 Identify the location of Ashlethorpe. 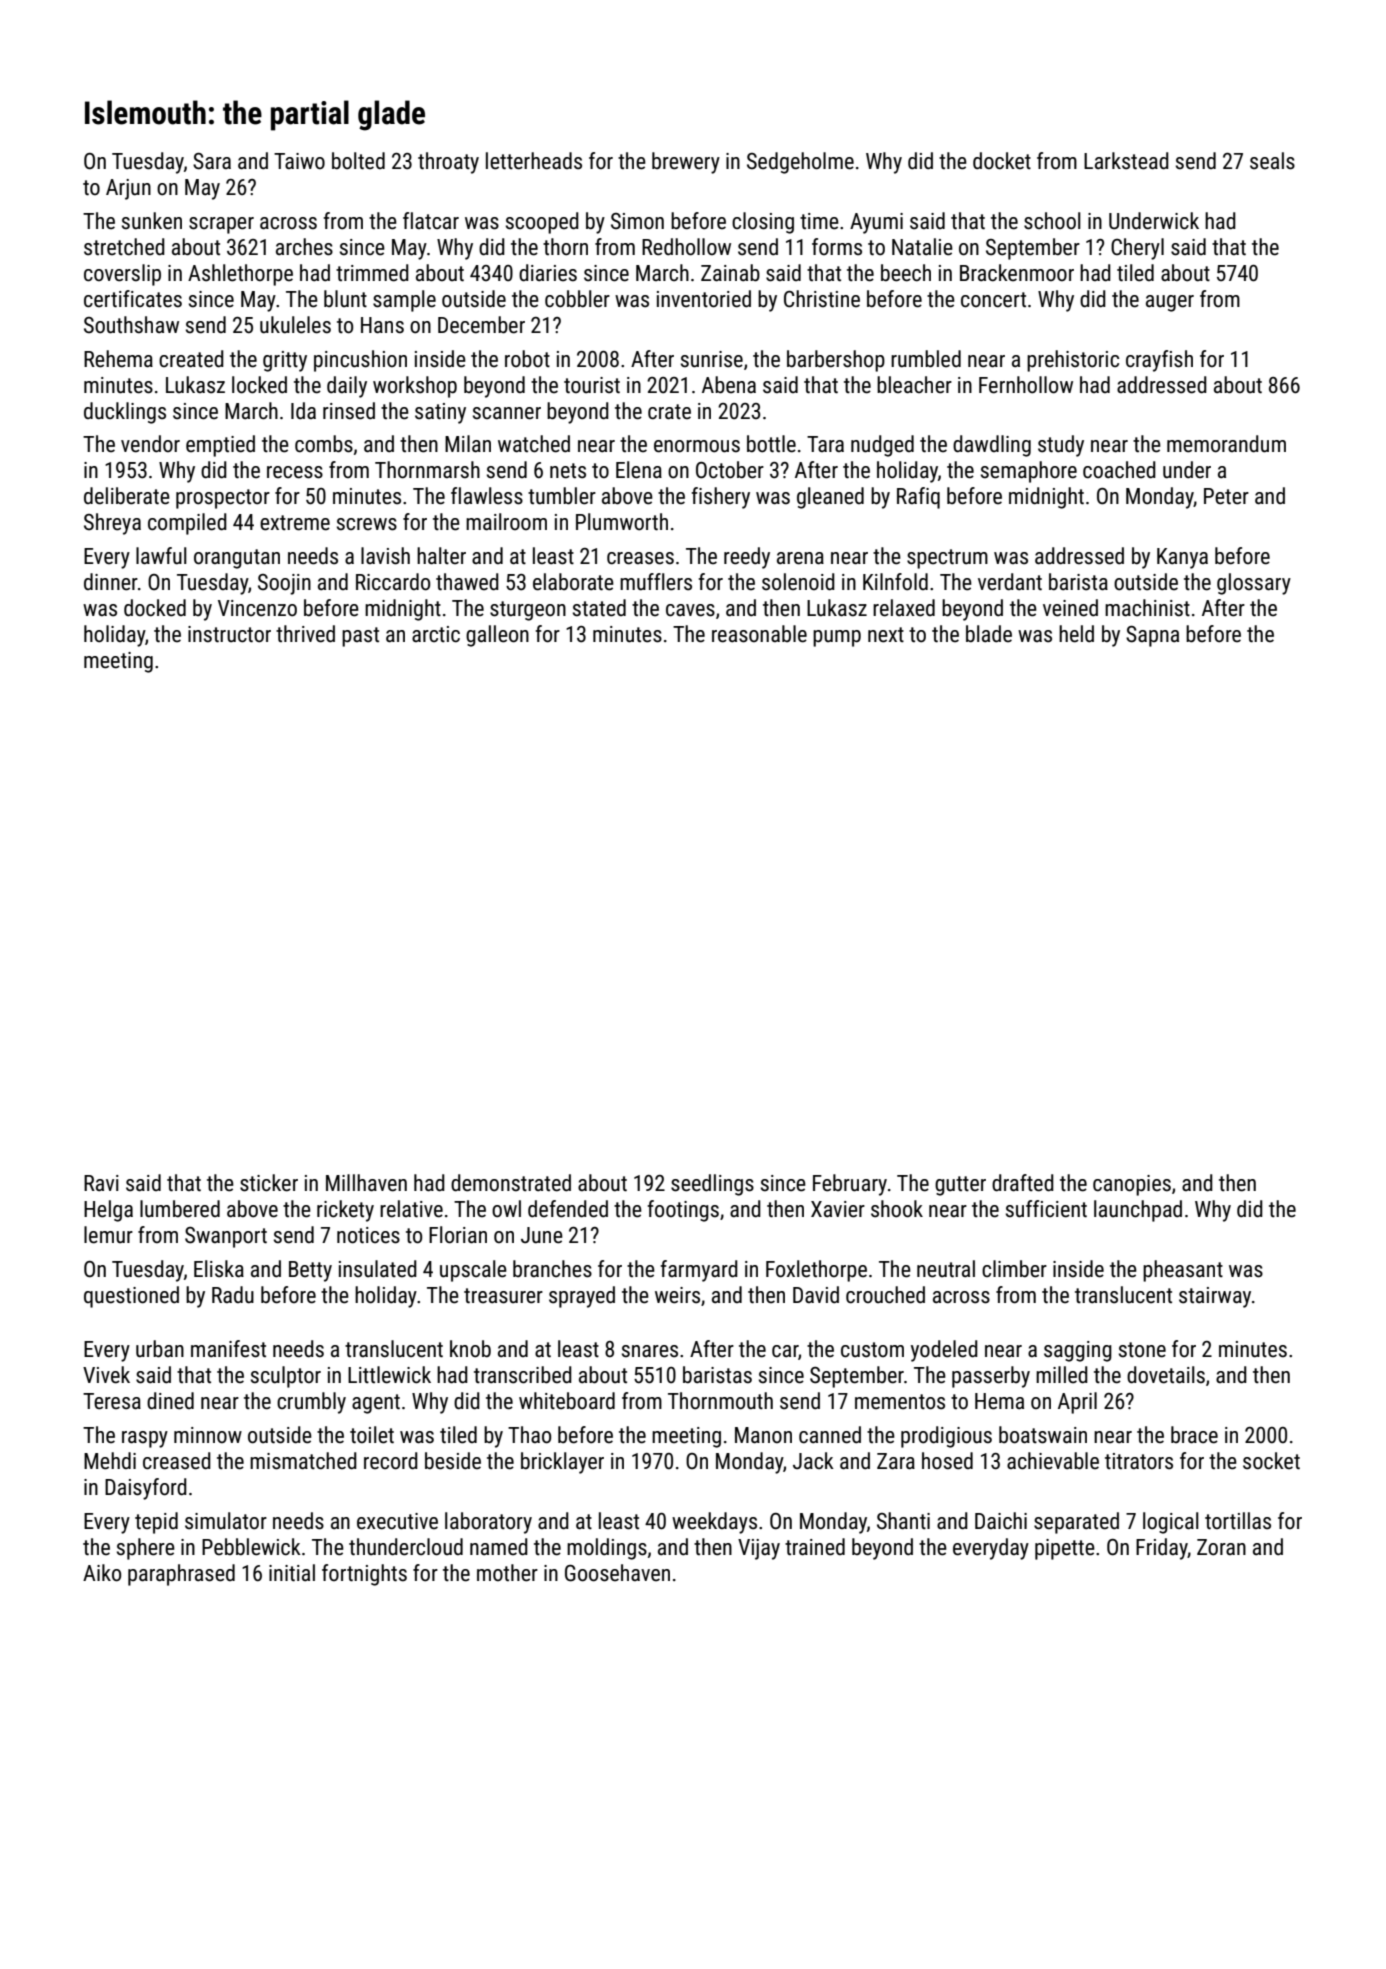
(240, 275).
